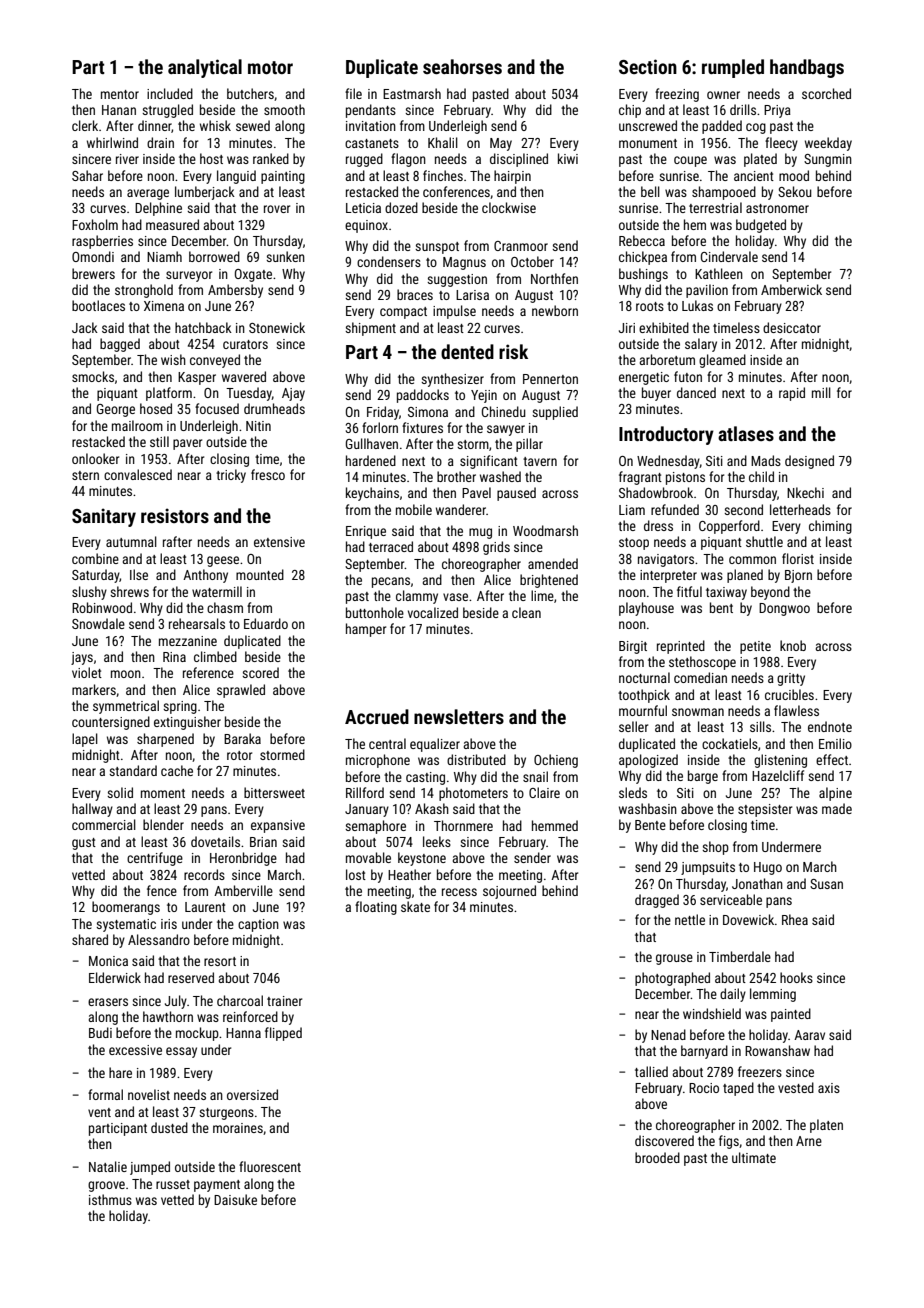 This page has width=924, height=1308. What do you see at coordinates (376, 908) in the page?
I see `floating` at bounding box center [376, 908].
